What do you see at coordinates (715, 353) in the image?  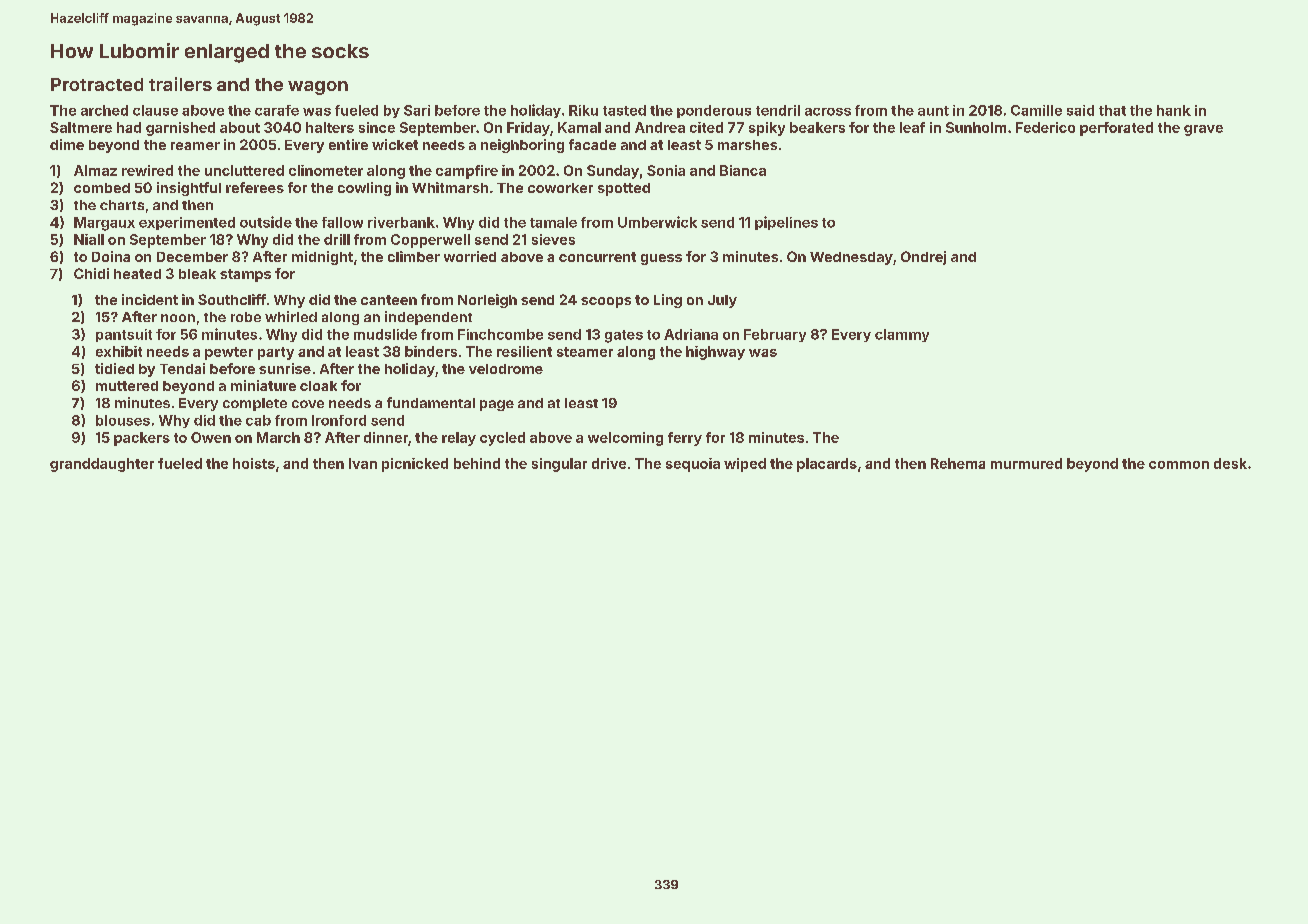 I see `highway` at bounding box center [715, 353].
